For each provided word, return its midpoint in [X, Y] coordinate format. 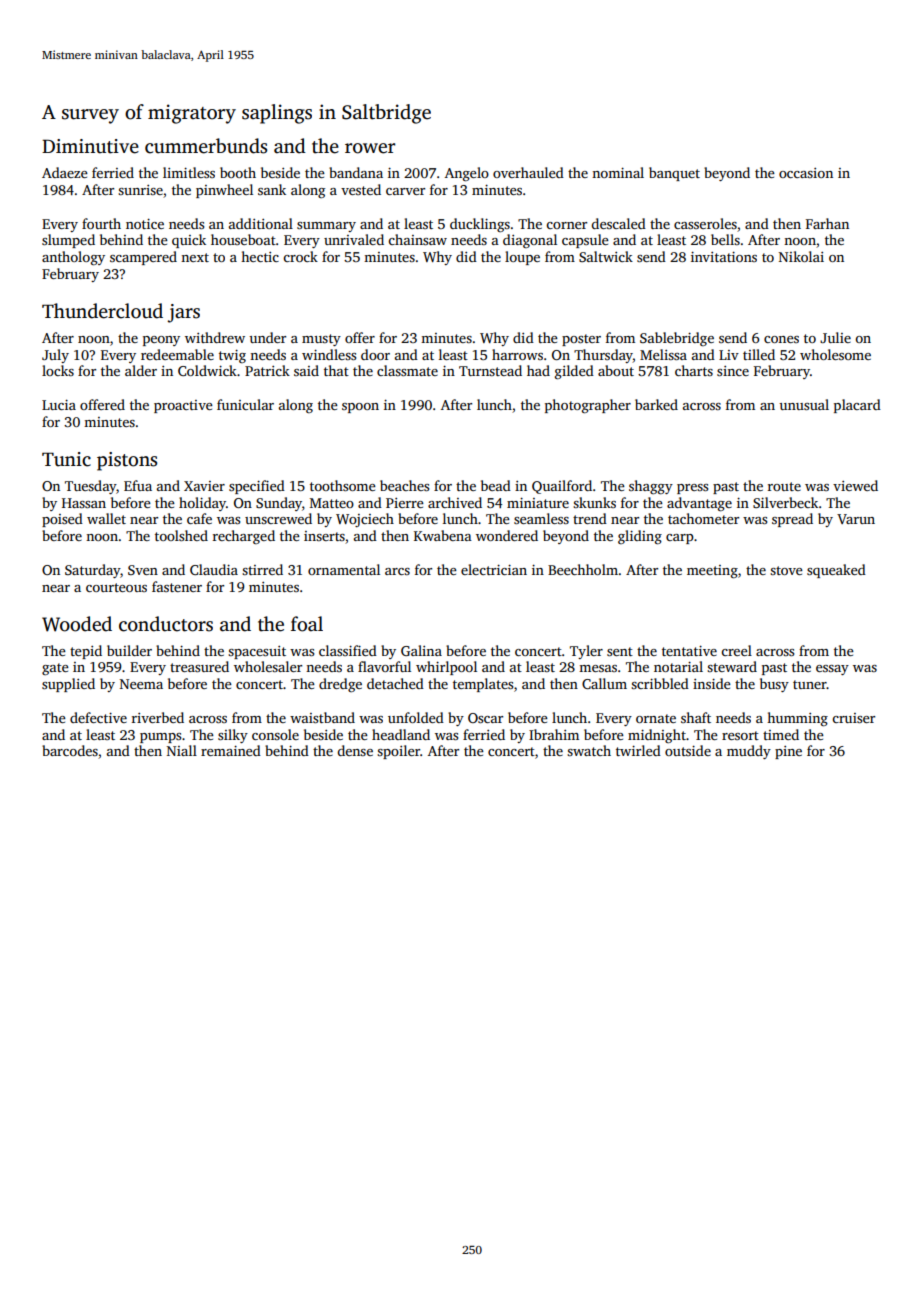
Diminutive [90, 146]
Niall [182, 750]
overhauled [528, 172]
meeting [712, 572]
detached [395, 683]
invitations [724, 257]
